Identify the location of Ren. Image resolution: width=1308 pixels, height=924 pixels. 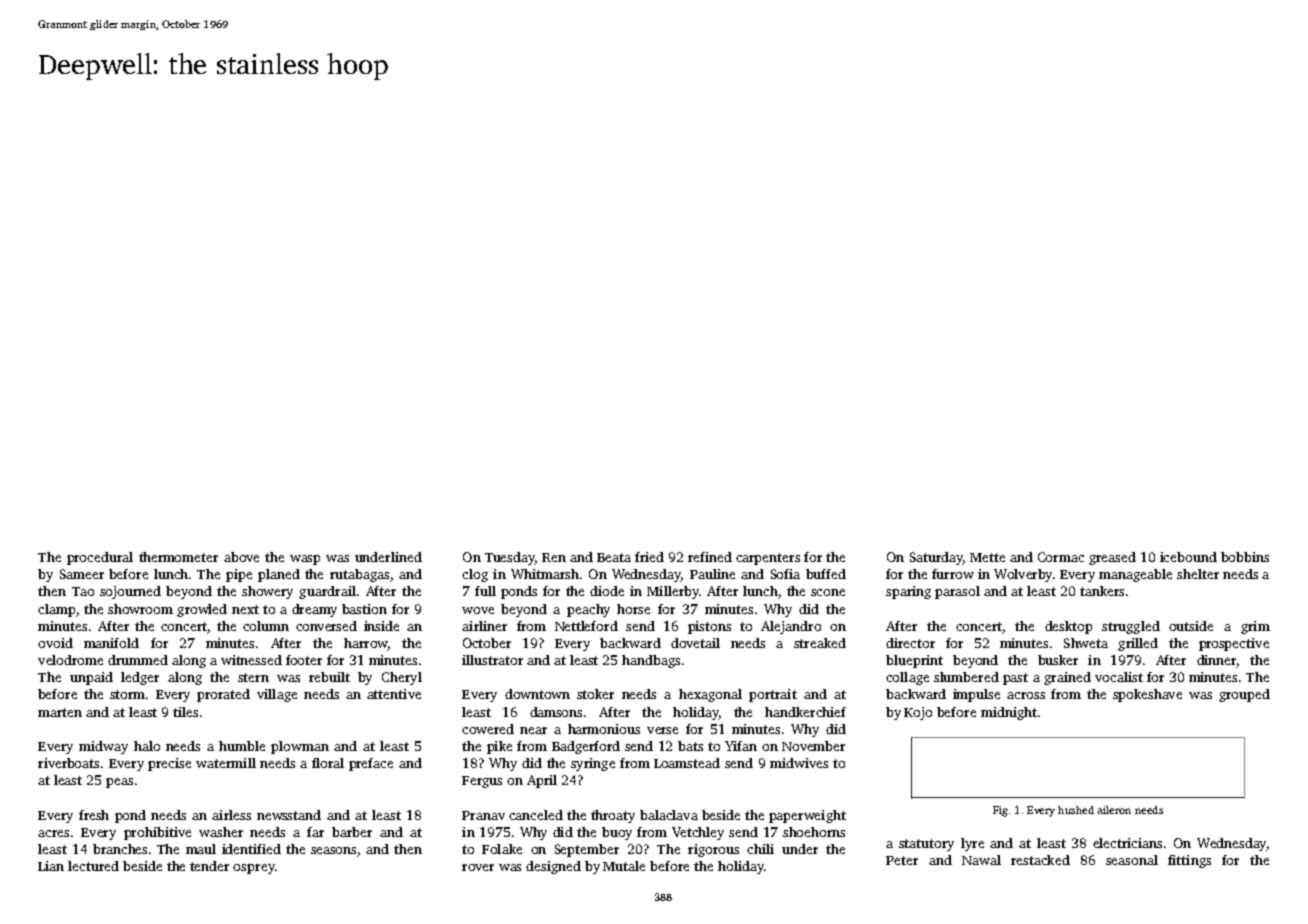
(554, 557).
